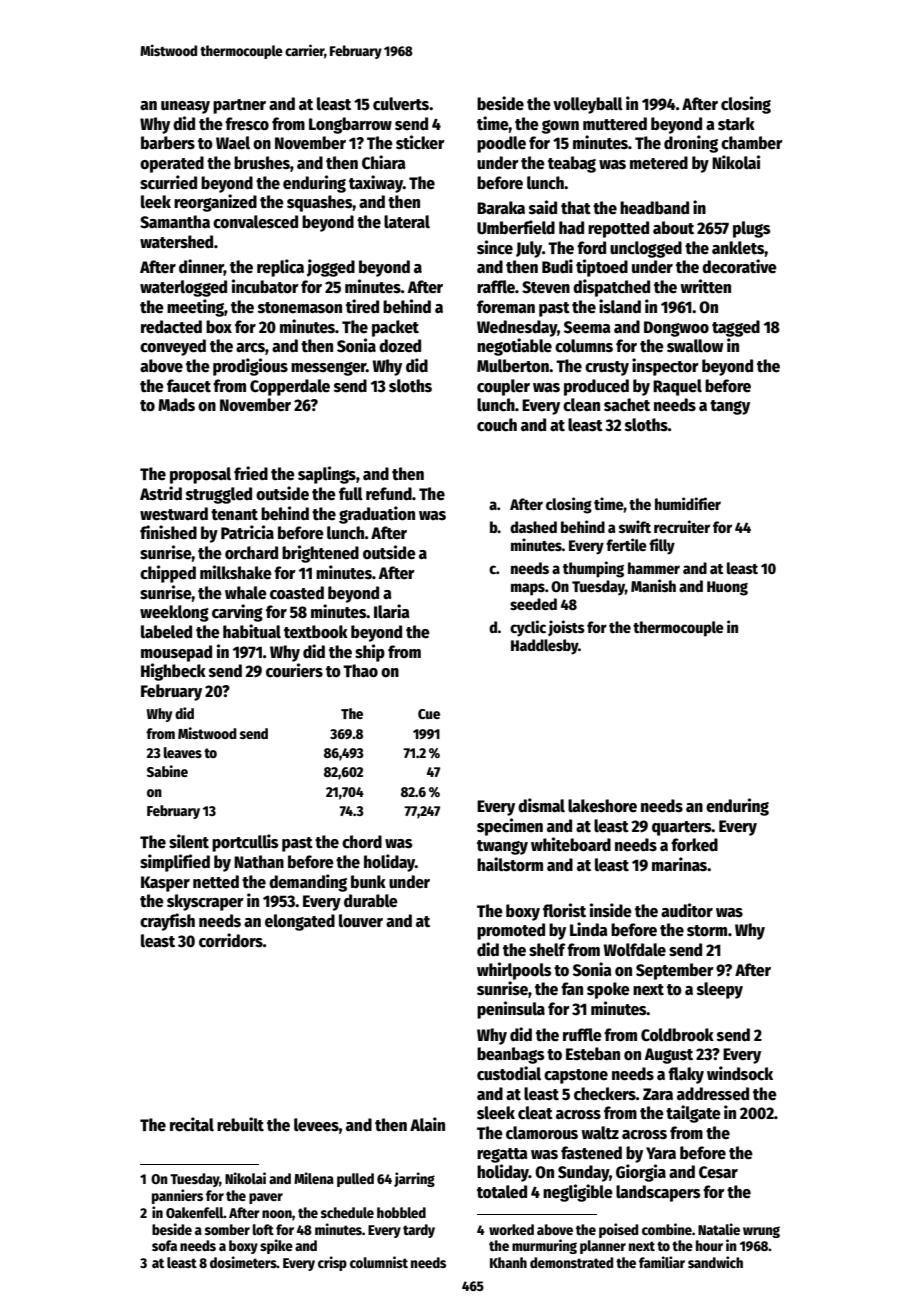 This screenshot has width=924, height=1314. Describe the element at coordinates (615, 124) in the screenshot. I see `muttered` at that location.
